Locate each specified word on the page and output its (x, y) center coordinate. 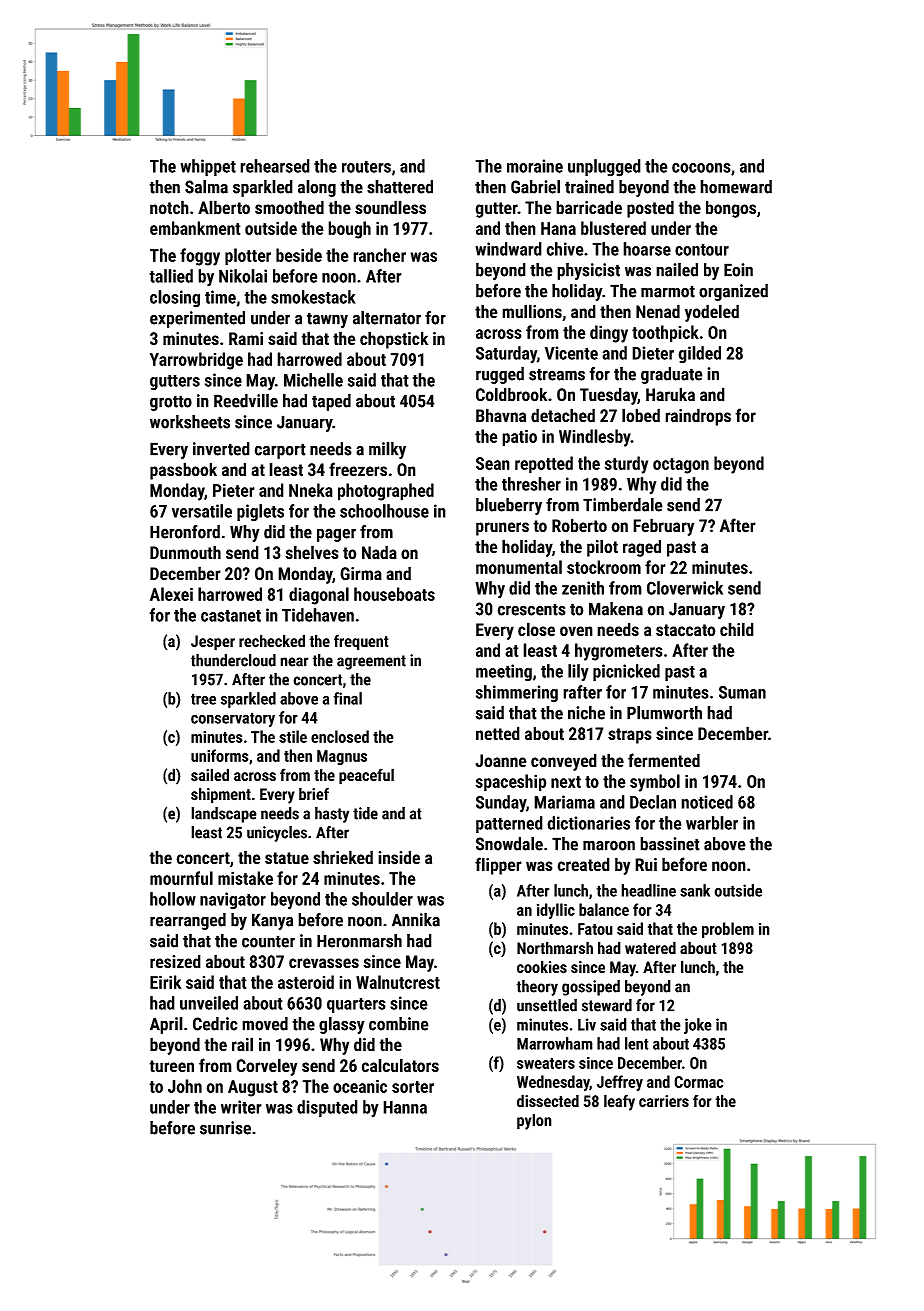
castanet (231, 616)
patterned (509, 824)
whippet (208, 167)
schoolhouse (384, 511)
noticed (707, 802)
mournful (181, 878)
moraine (535, 166)
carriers (664, 1101)
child (737, 629)
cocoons (701, 168)
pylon (534, 1121)
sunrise (225, 1128)
